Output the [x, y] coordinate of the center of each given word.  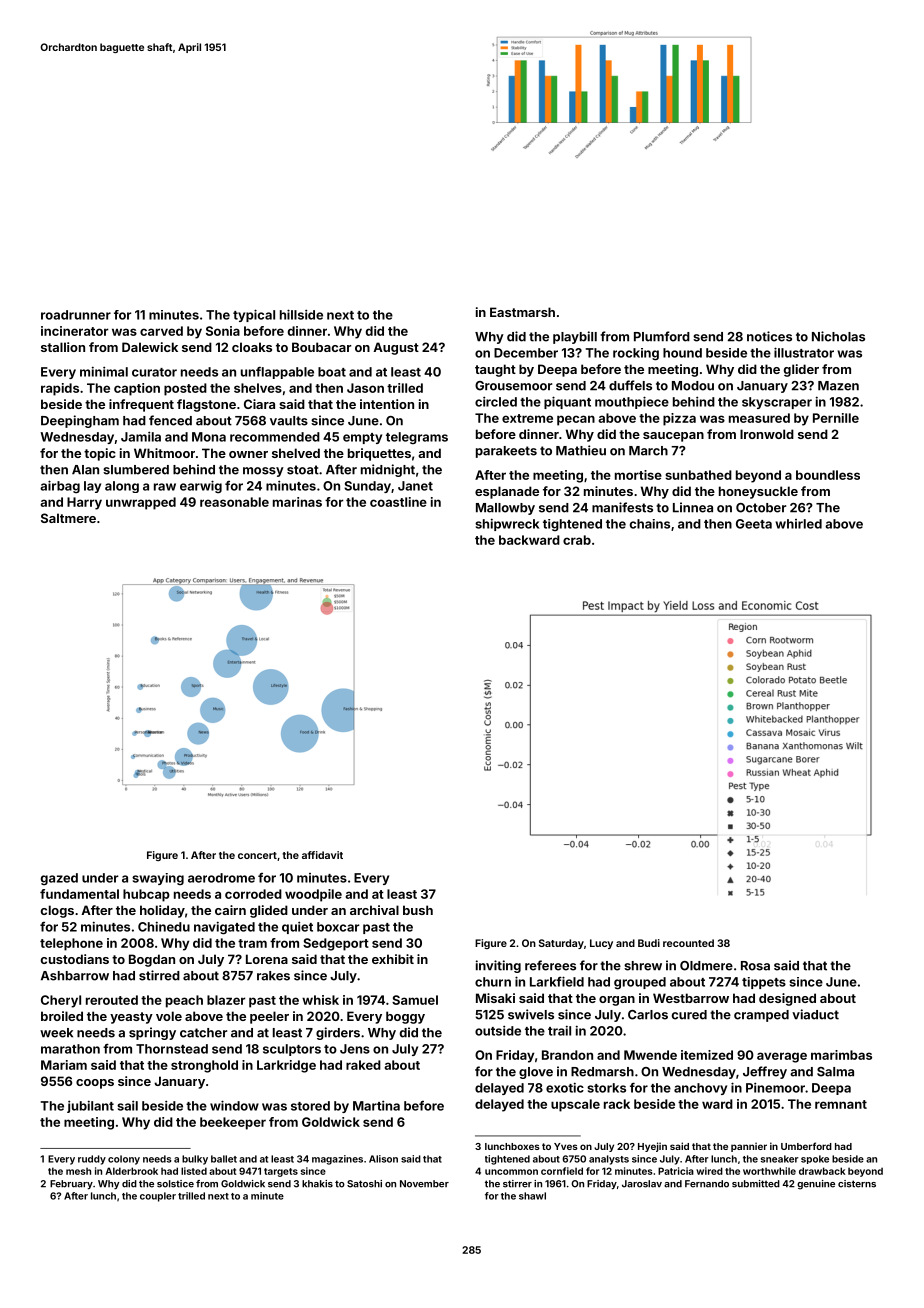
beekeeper [233, 1123]
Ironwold [767, 434]
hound [682, 353]
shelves [258, 388]
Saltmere [68, 518]
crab [577, 540]
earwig [201, 486]
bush [418, 910]
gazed [59, 879]
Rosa [755, 966]
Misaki [495, 998]
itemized [707, 1055]
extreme [527, 418]
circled [496, 401]
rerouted [112, 1000]
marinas [297, 502]
